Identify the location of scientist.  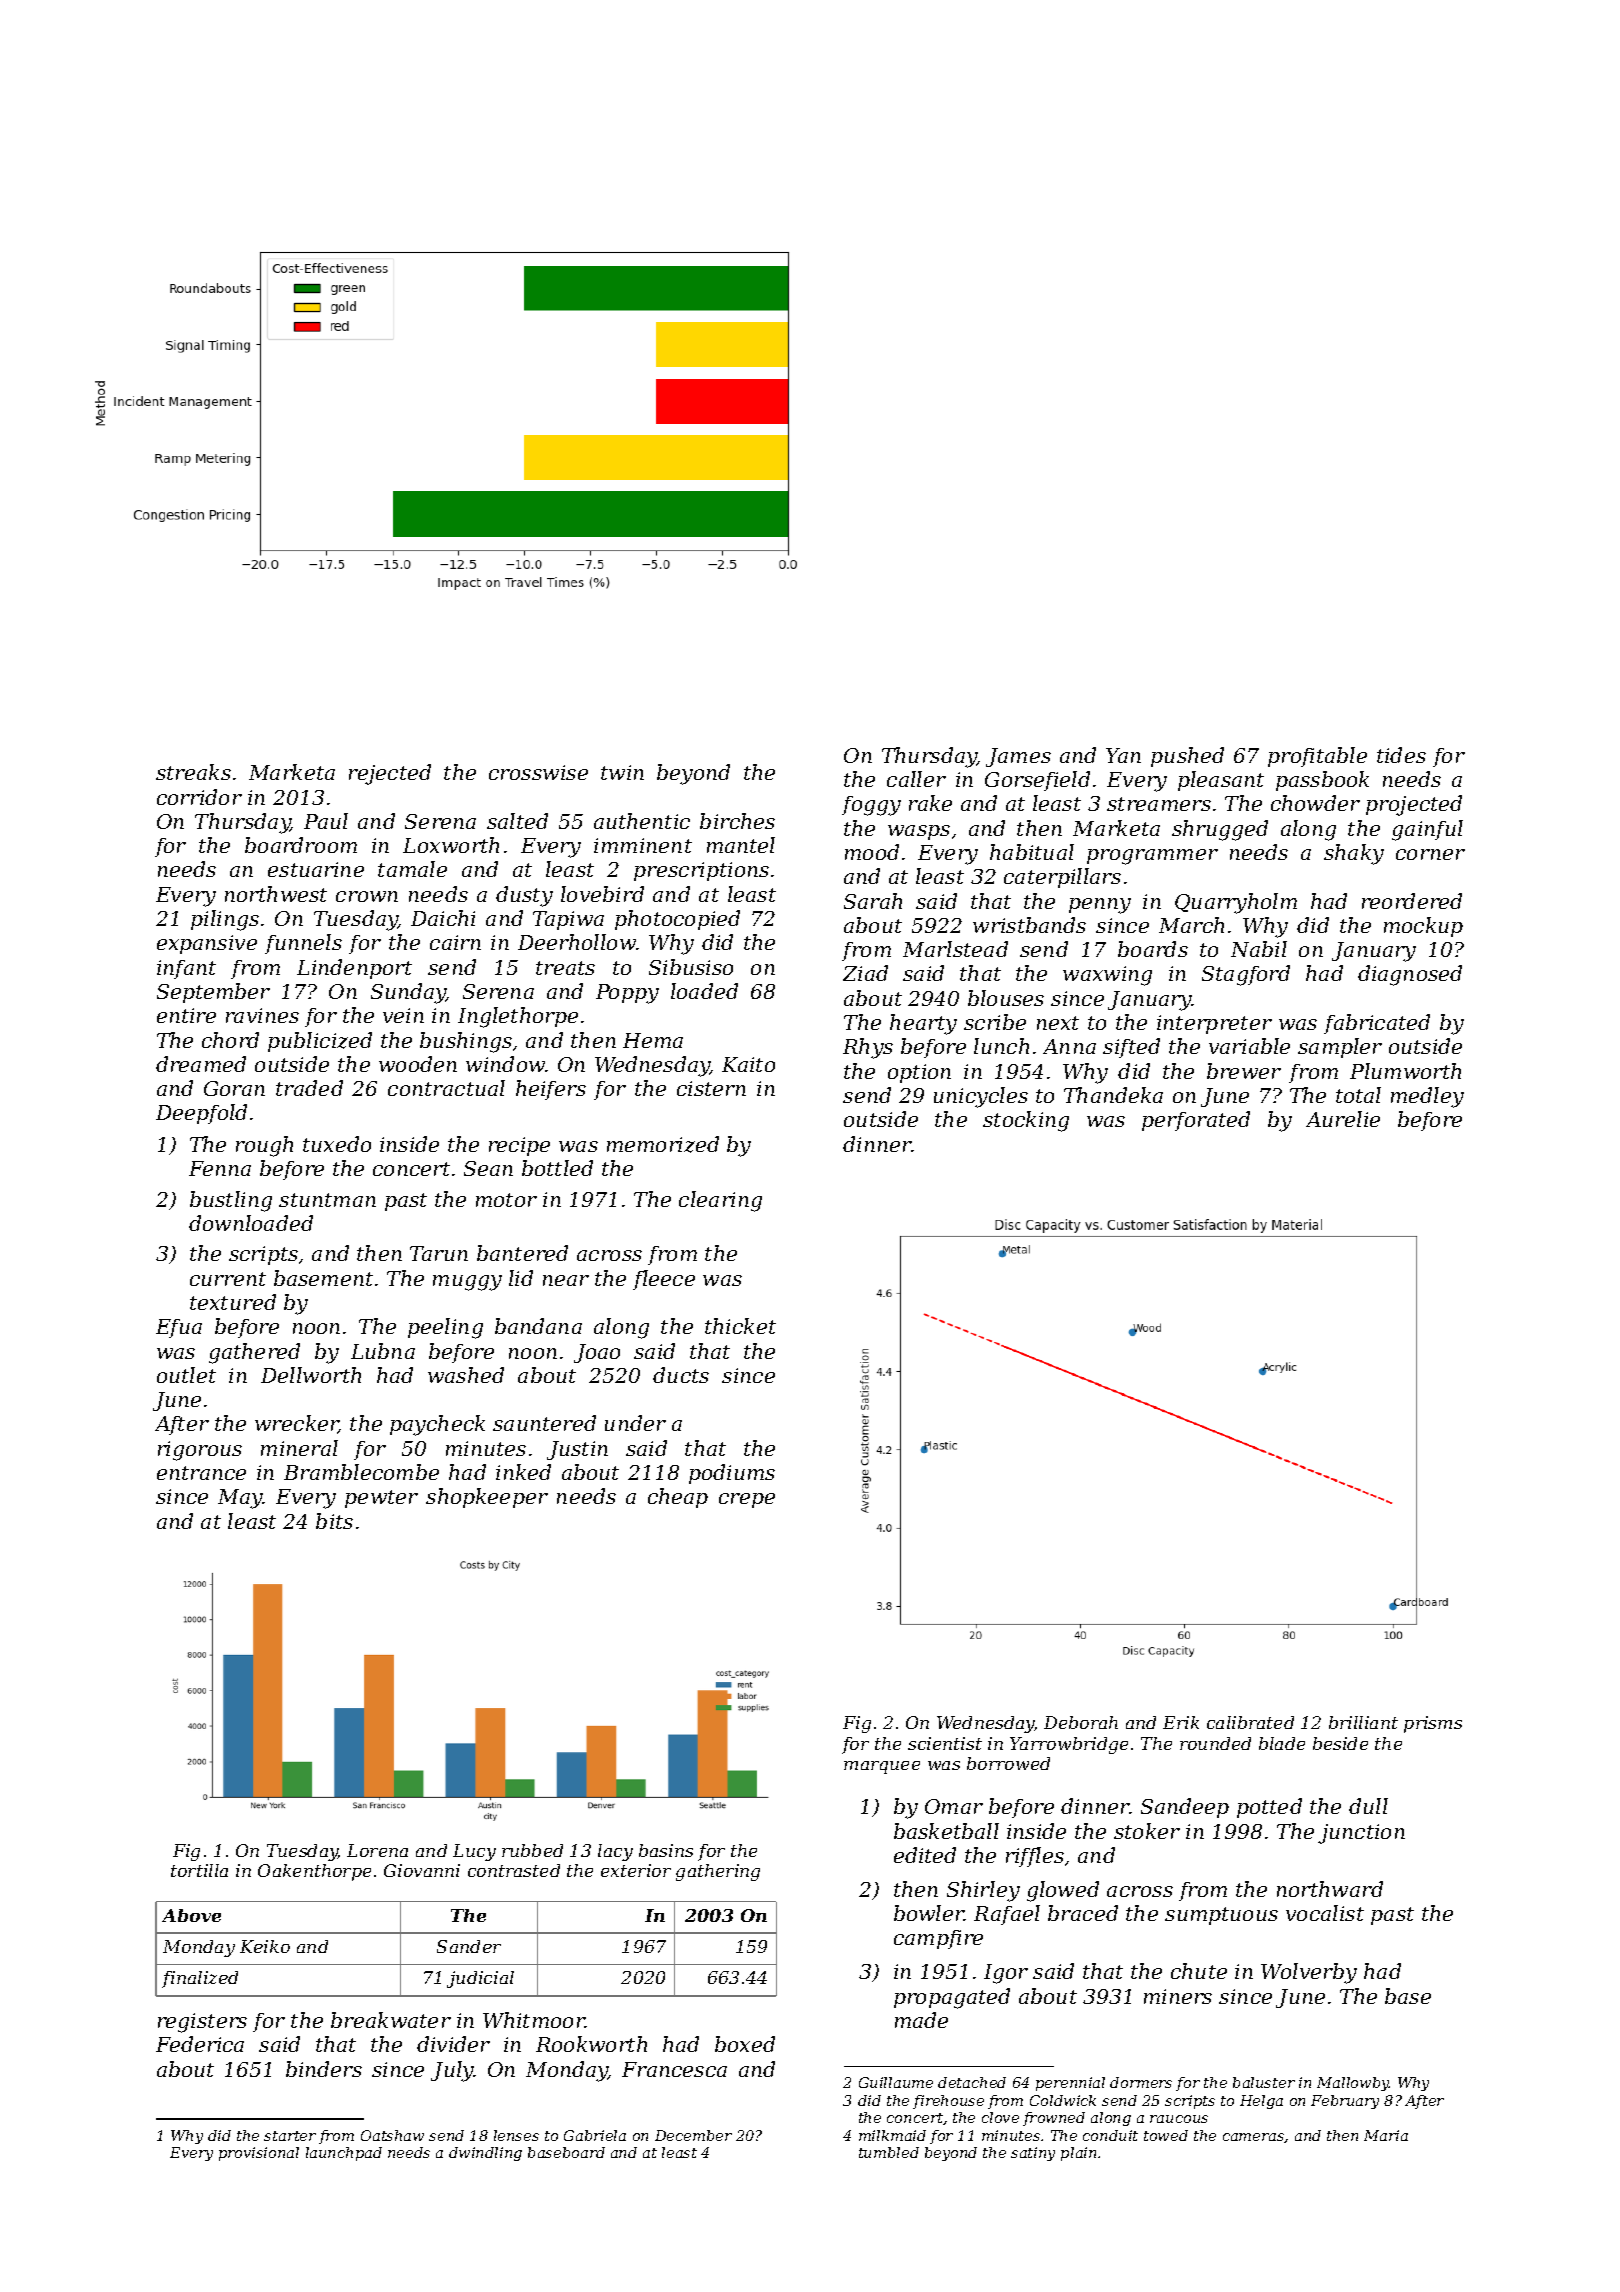
(945, 1743).
